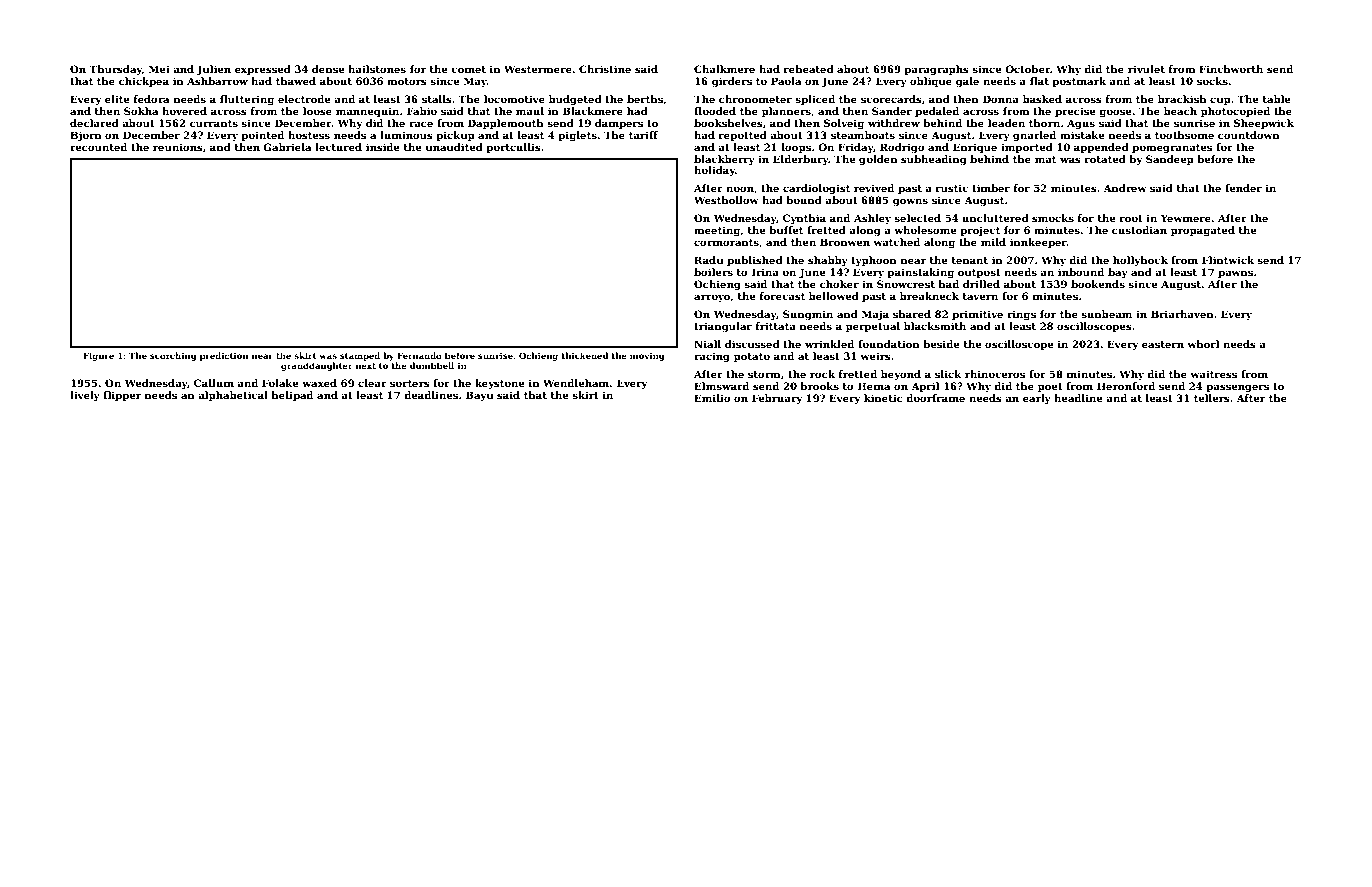 Image resolution: width=1372 pixels, height=887 pixels. What do you see at coordinates (468, 69) in the screenshot?
I see `comet` at bounding box center [468, 69].
